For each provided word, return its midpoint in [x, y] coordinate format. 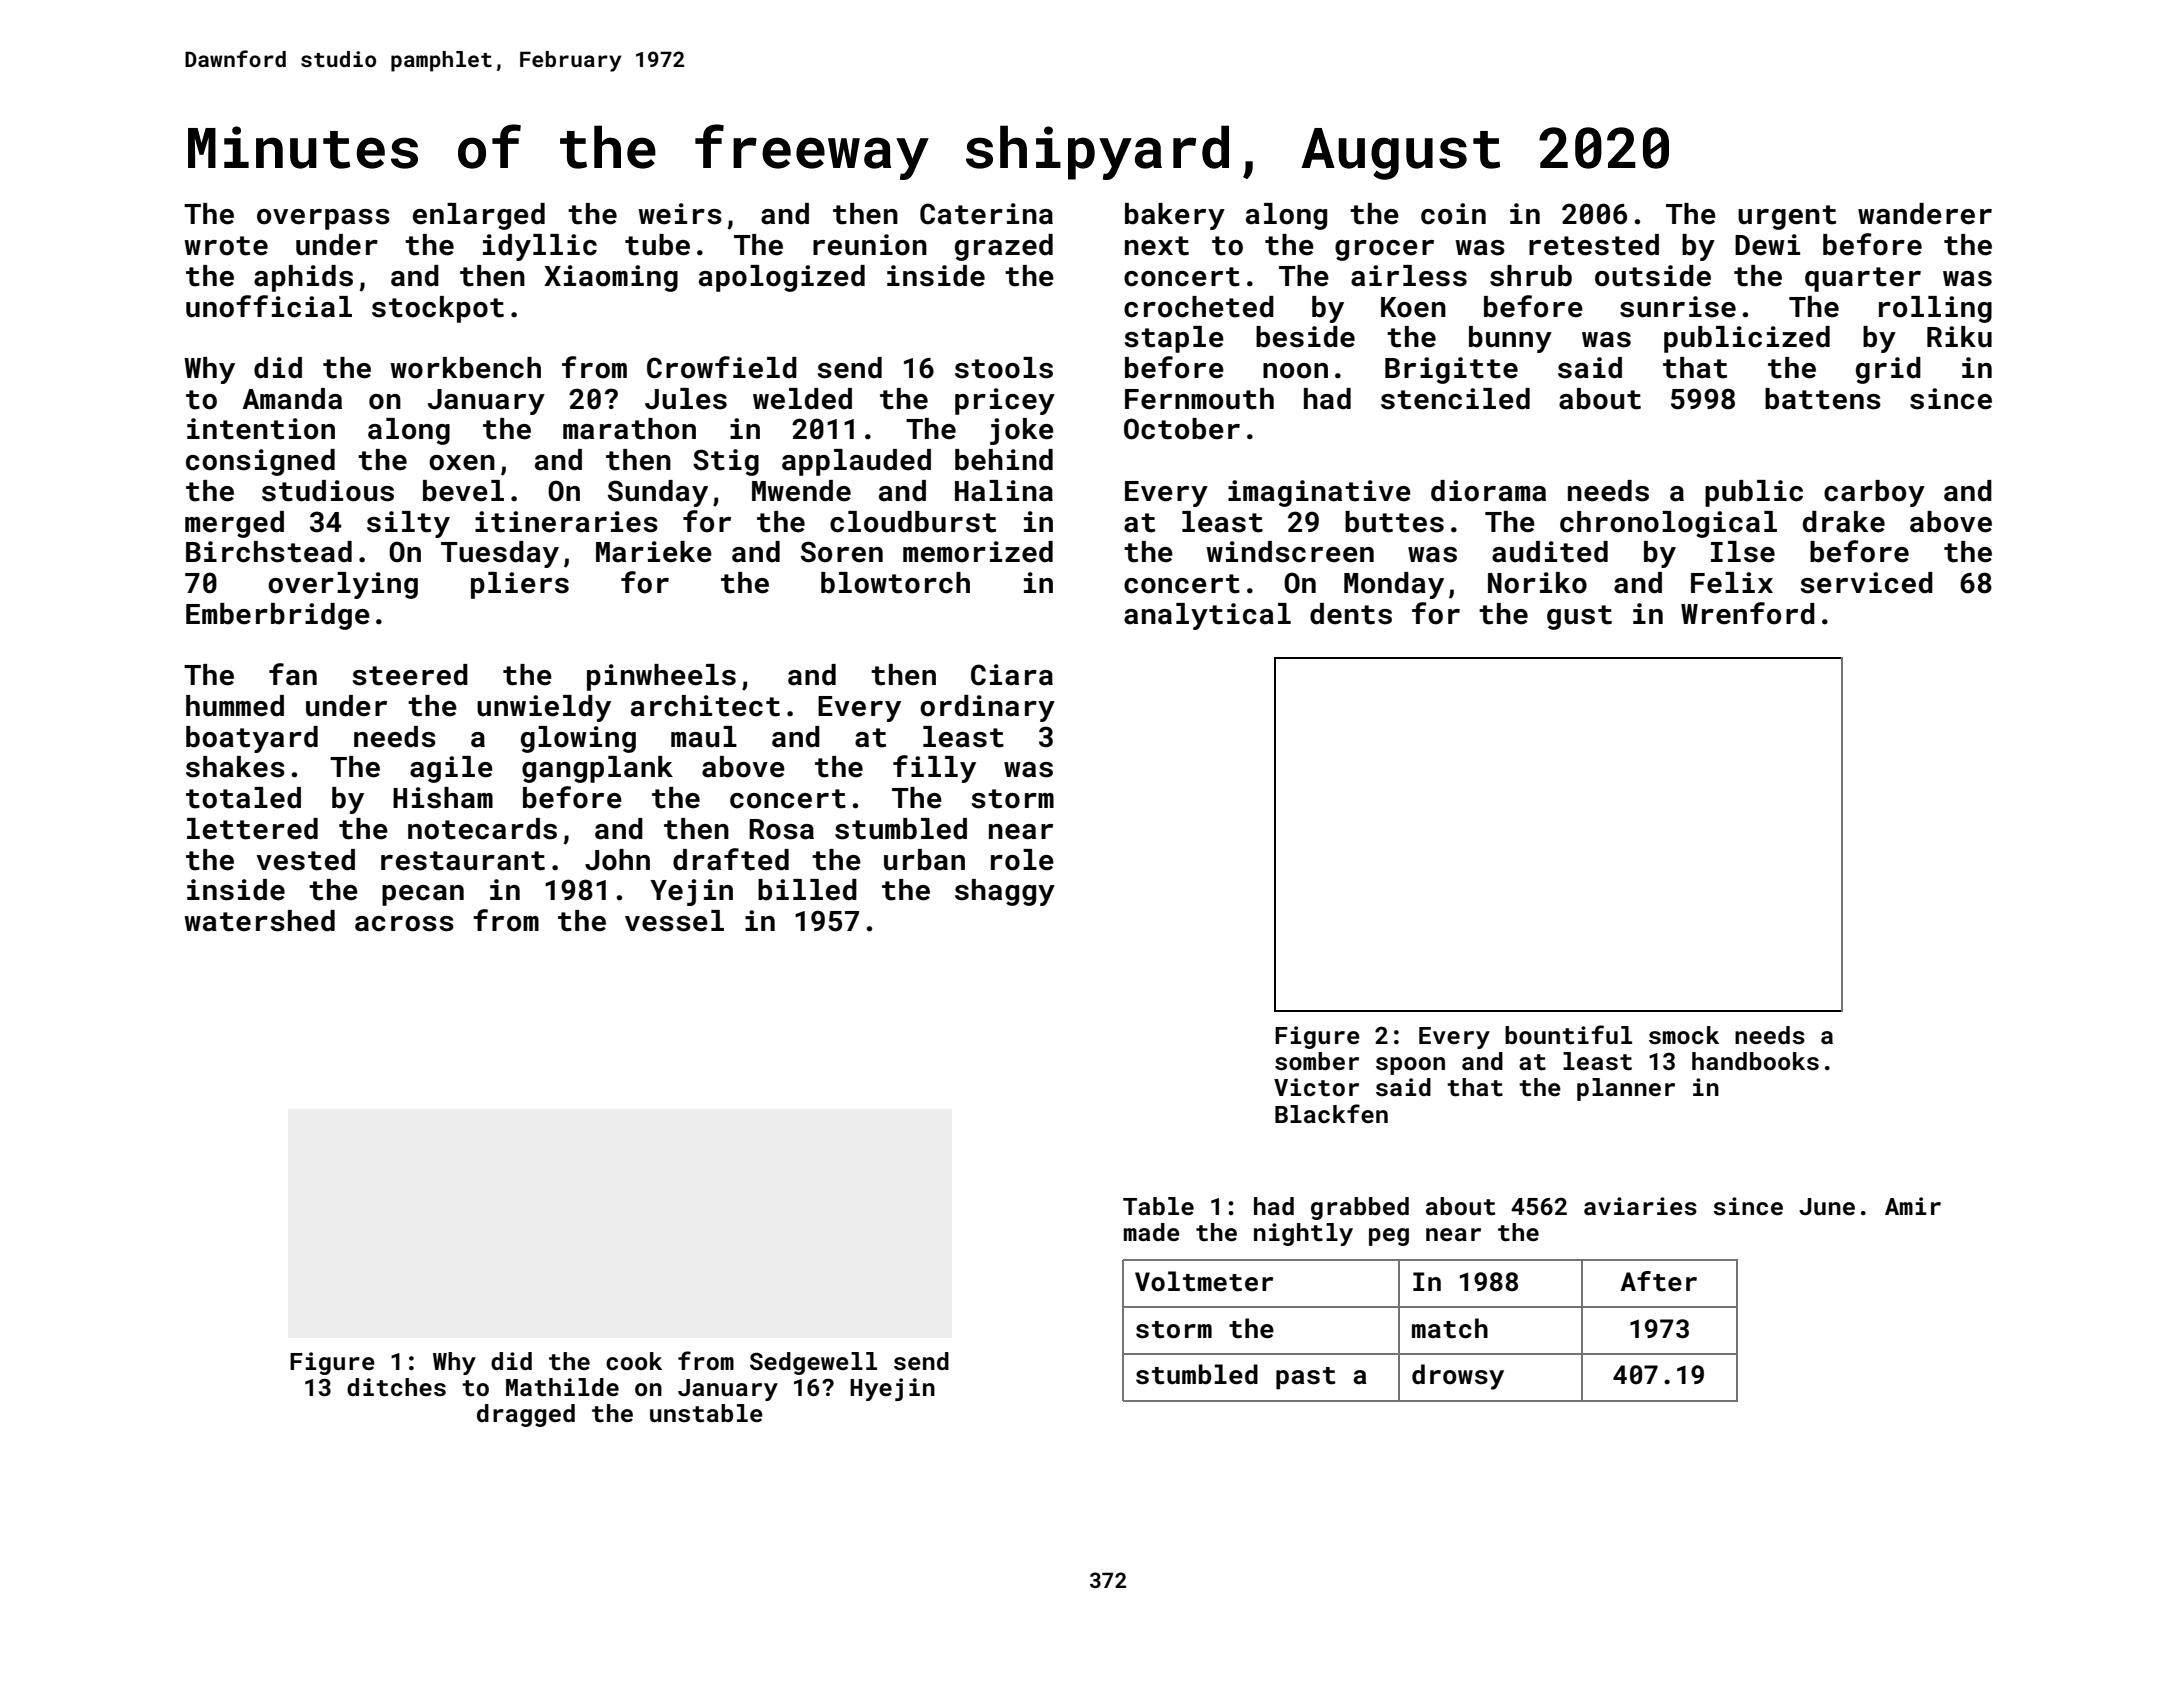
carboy [1874, 493]
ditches [396, 1387]
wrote [226, 246]
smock [1684, 1035]
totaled [243, 798]
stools [1004, 368]
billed [807, 890]
